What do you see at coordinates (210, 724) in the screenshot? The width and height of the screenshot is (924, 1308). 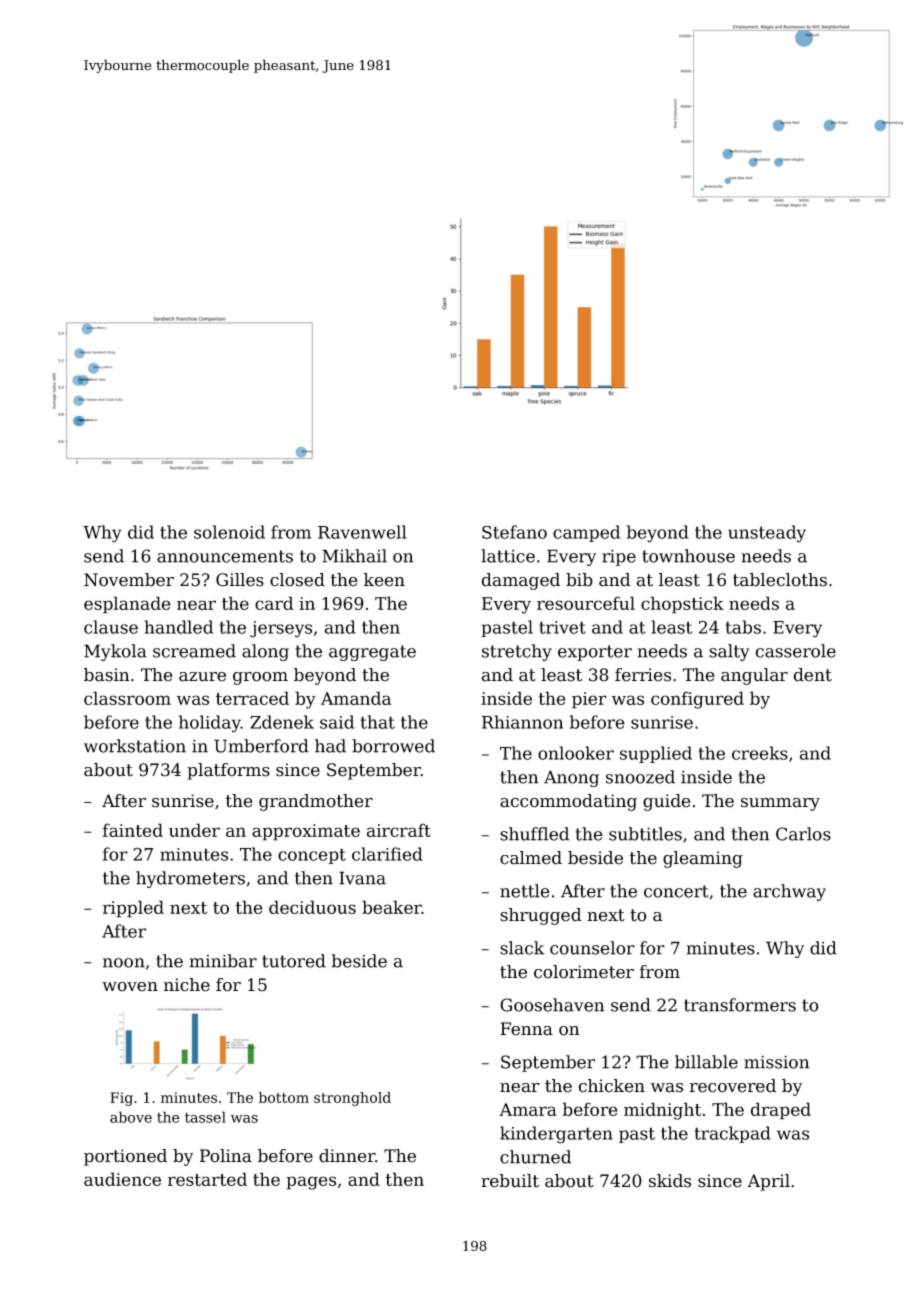 I see `holiday` at bounding box center [210, 724].
